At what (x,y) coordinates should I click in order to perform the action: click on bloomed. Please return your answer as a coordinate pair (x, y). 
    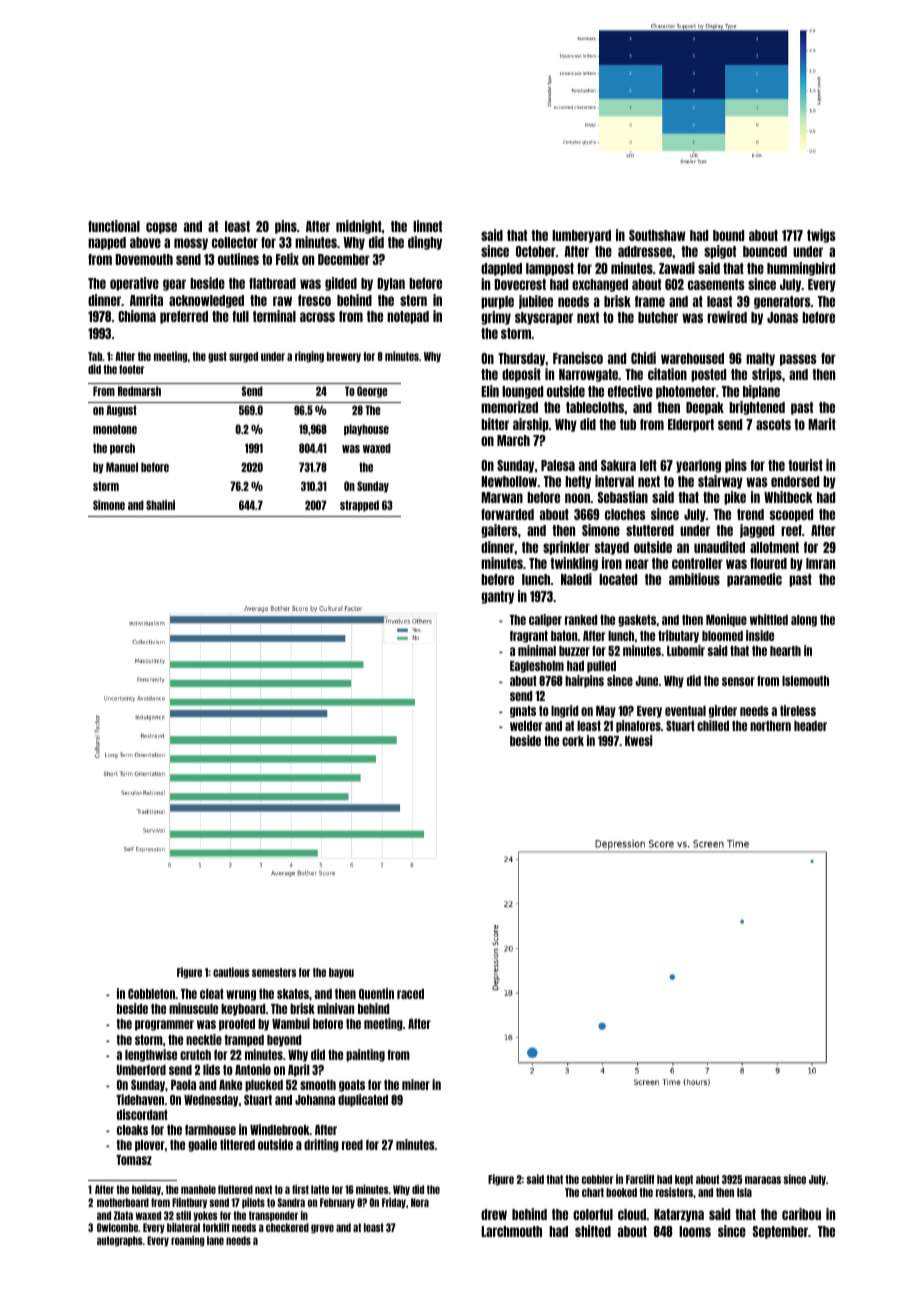
    Looking at the image, I should click on (722, 636).
